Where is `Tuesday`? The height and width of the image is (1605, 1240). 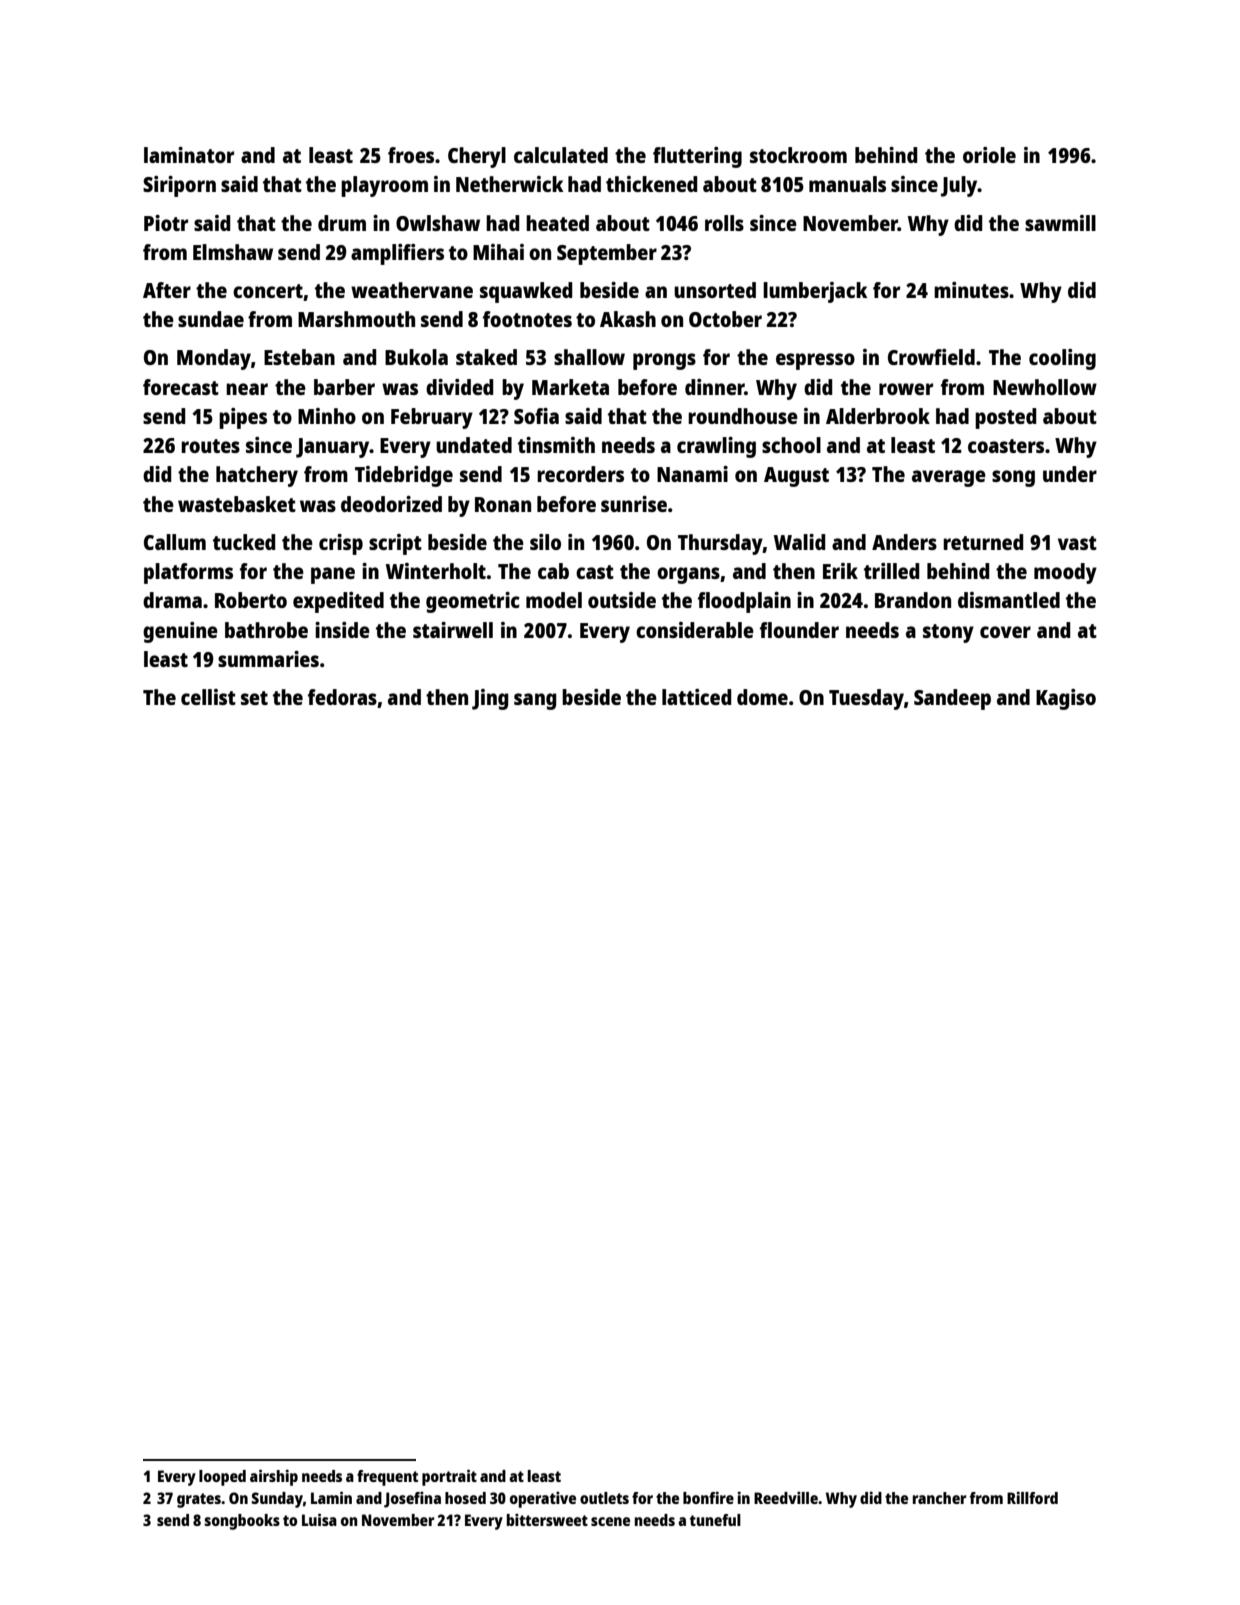 Tuesday is located at coordinates (866, 699).
